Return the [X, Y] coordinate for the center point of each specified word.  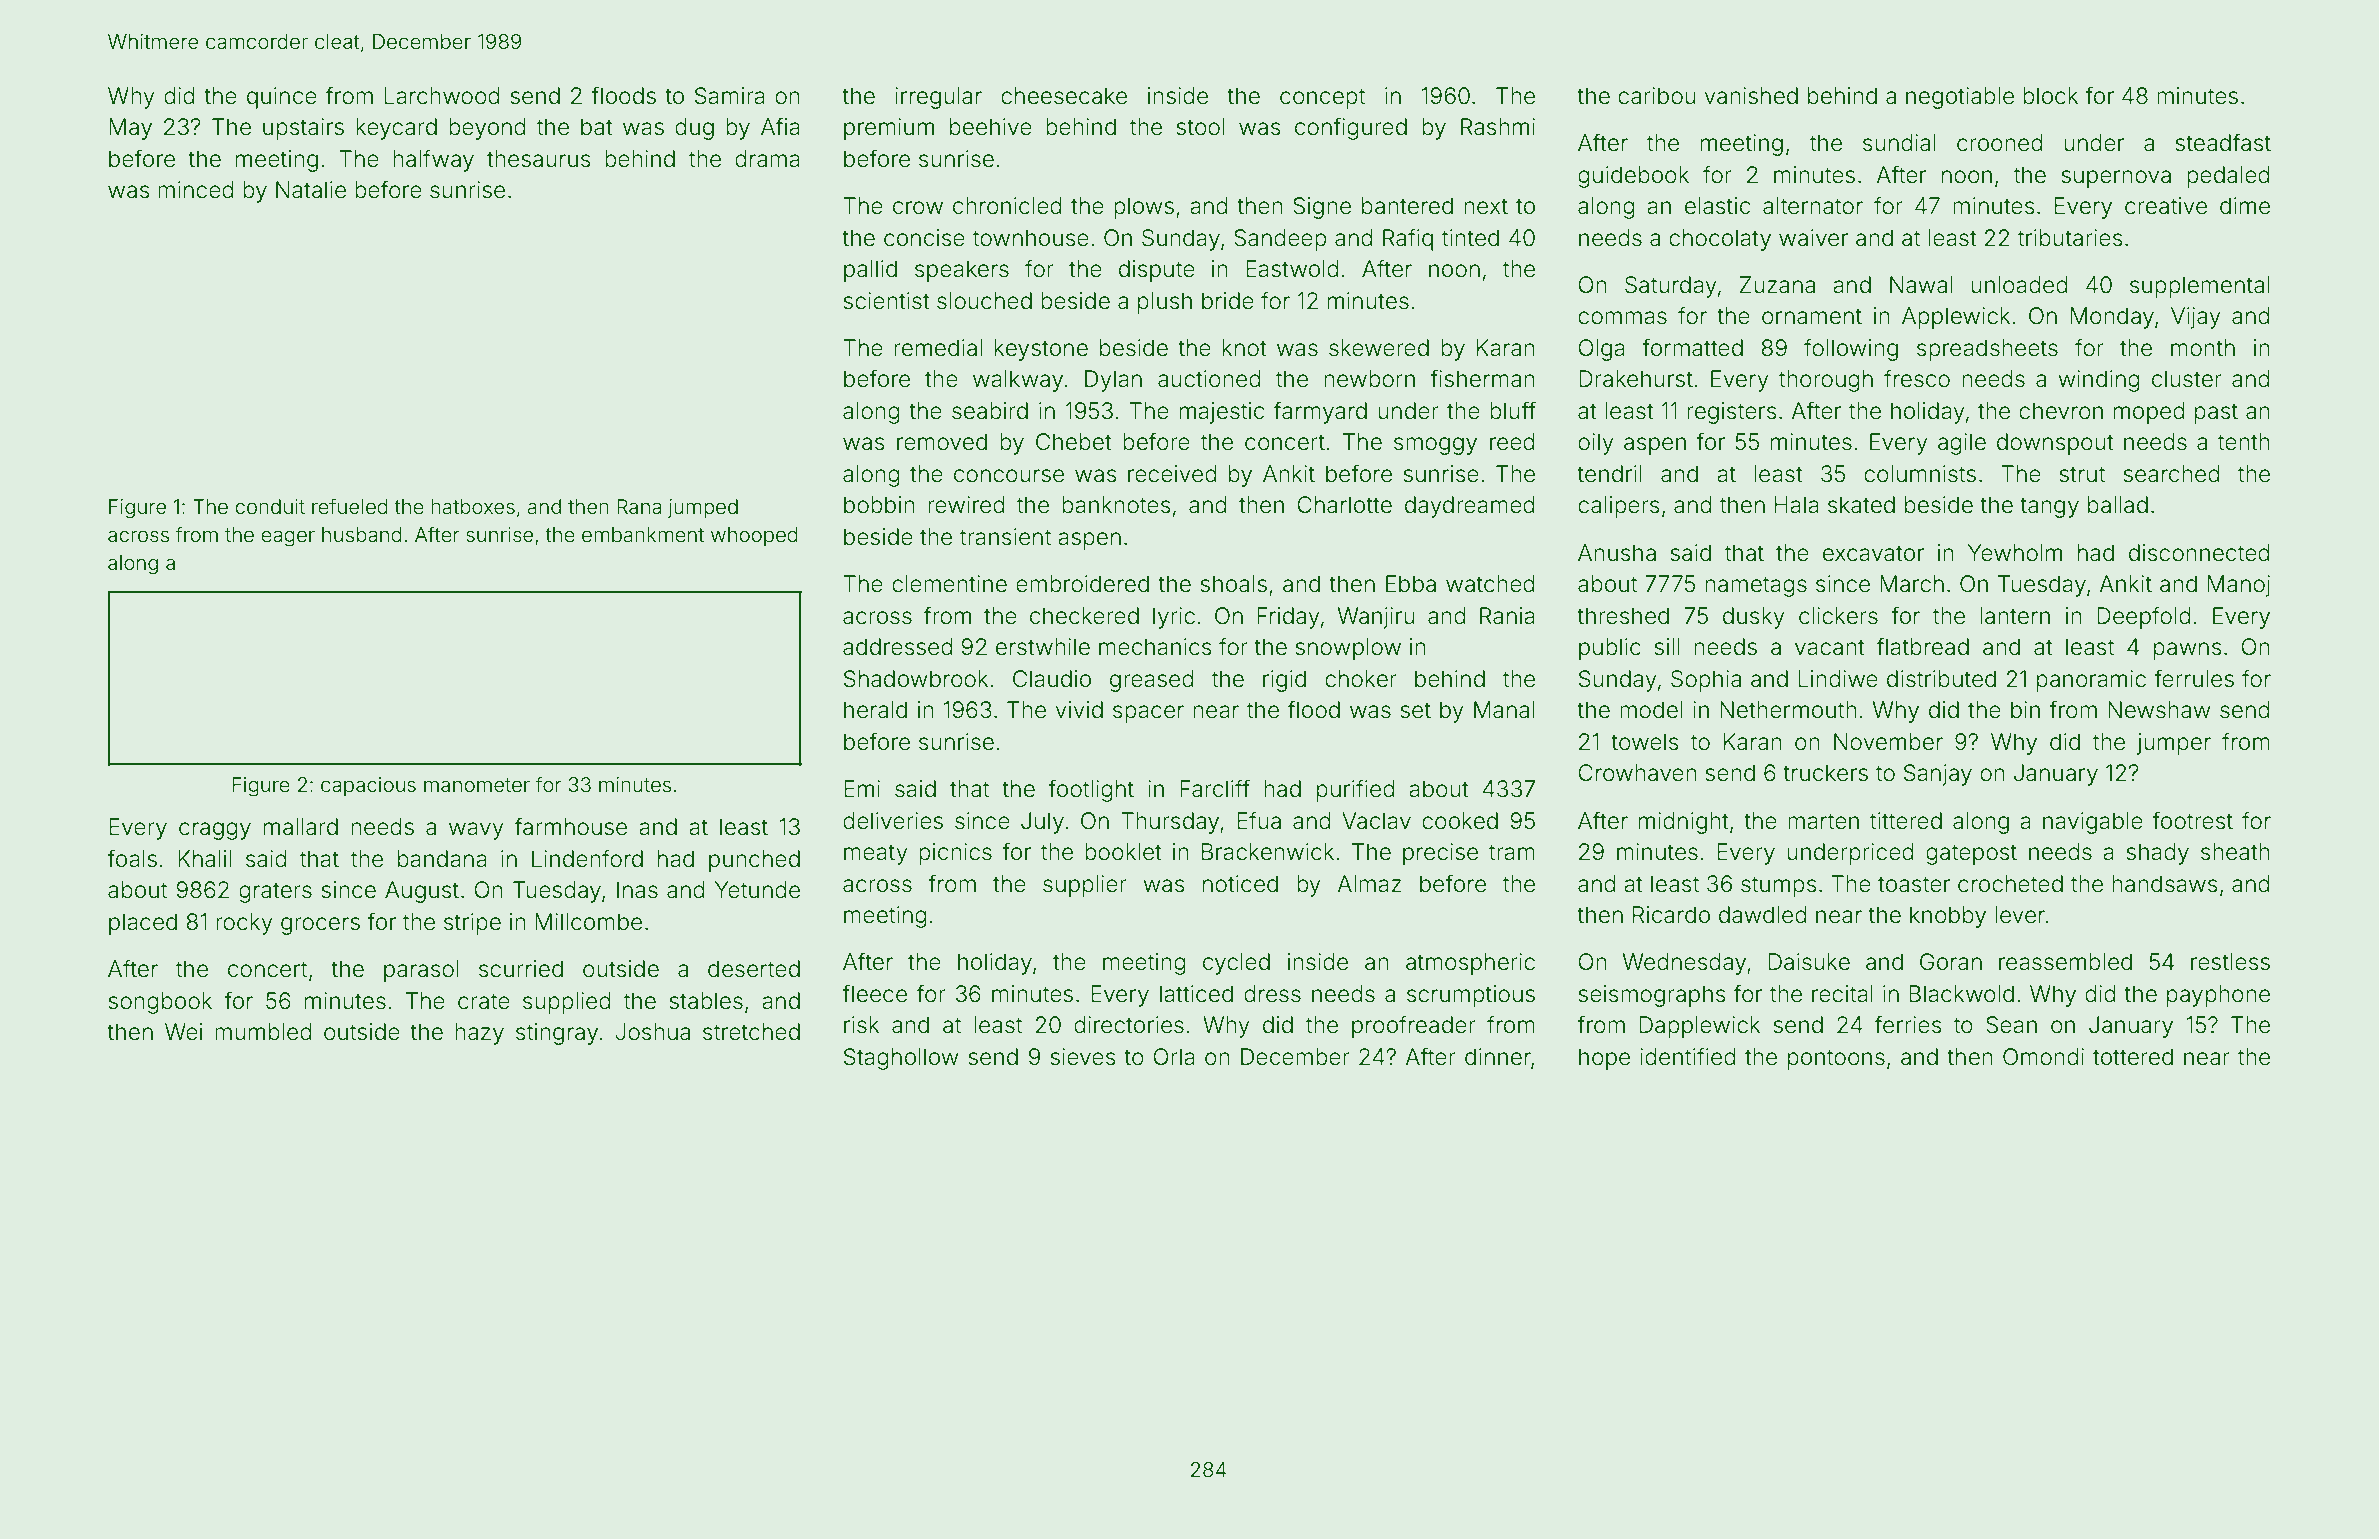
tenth [2244, 442]
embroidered [1082, 584]
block [2051, 96]
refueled [350, 506]
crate [484, 1001]
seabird [990, 411]
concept [1322, 98]
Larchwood [442, 96]
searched [2171, 474]
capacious [368, 786]
